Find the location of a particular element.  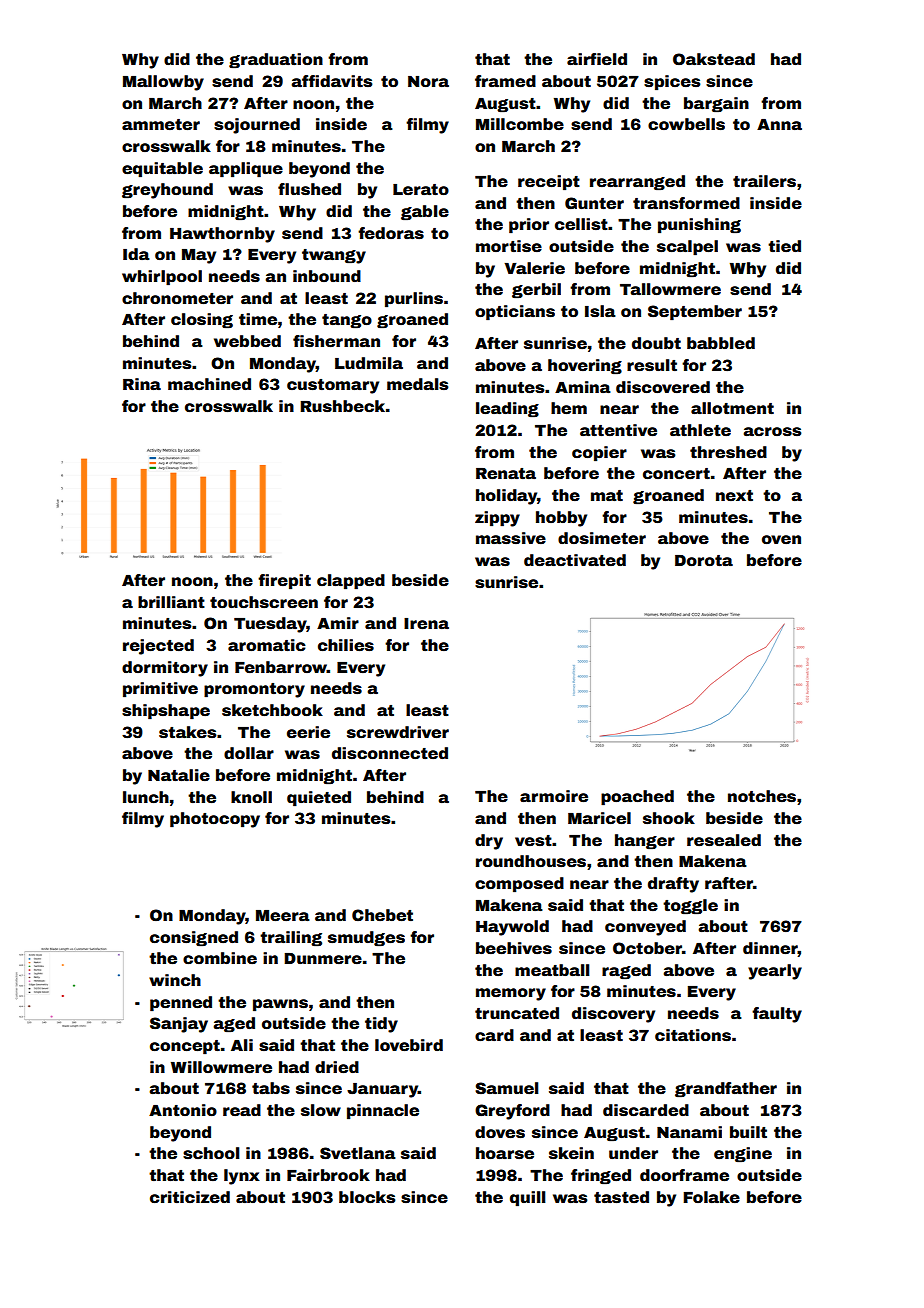

Dorota is located at coordinates (704, 561).
